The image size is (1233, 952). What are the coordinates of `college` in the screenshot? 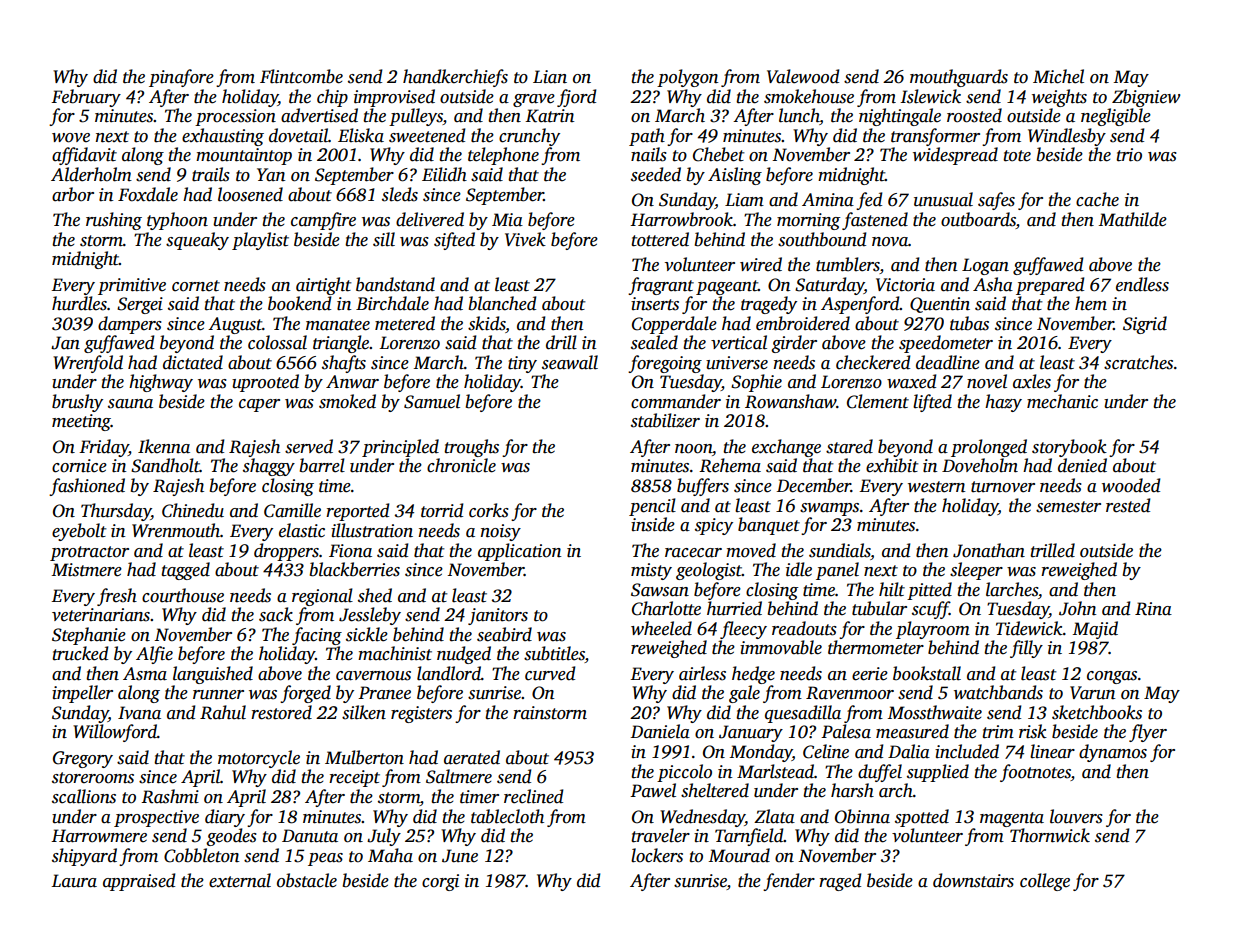 It's located at (1045, 882).
